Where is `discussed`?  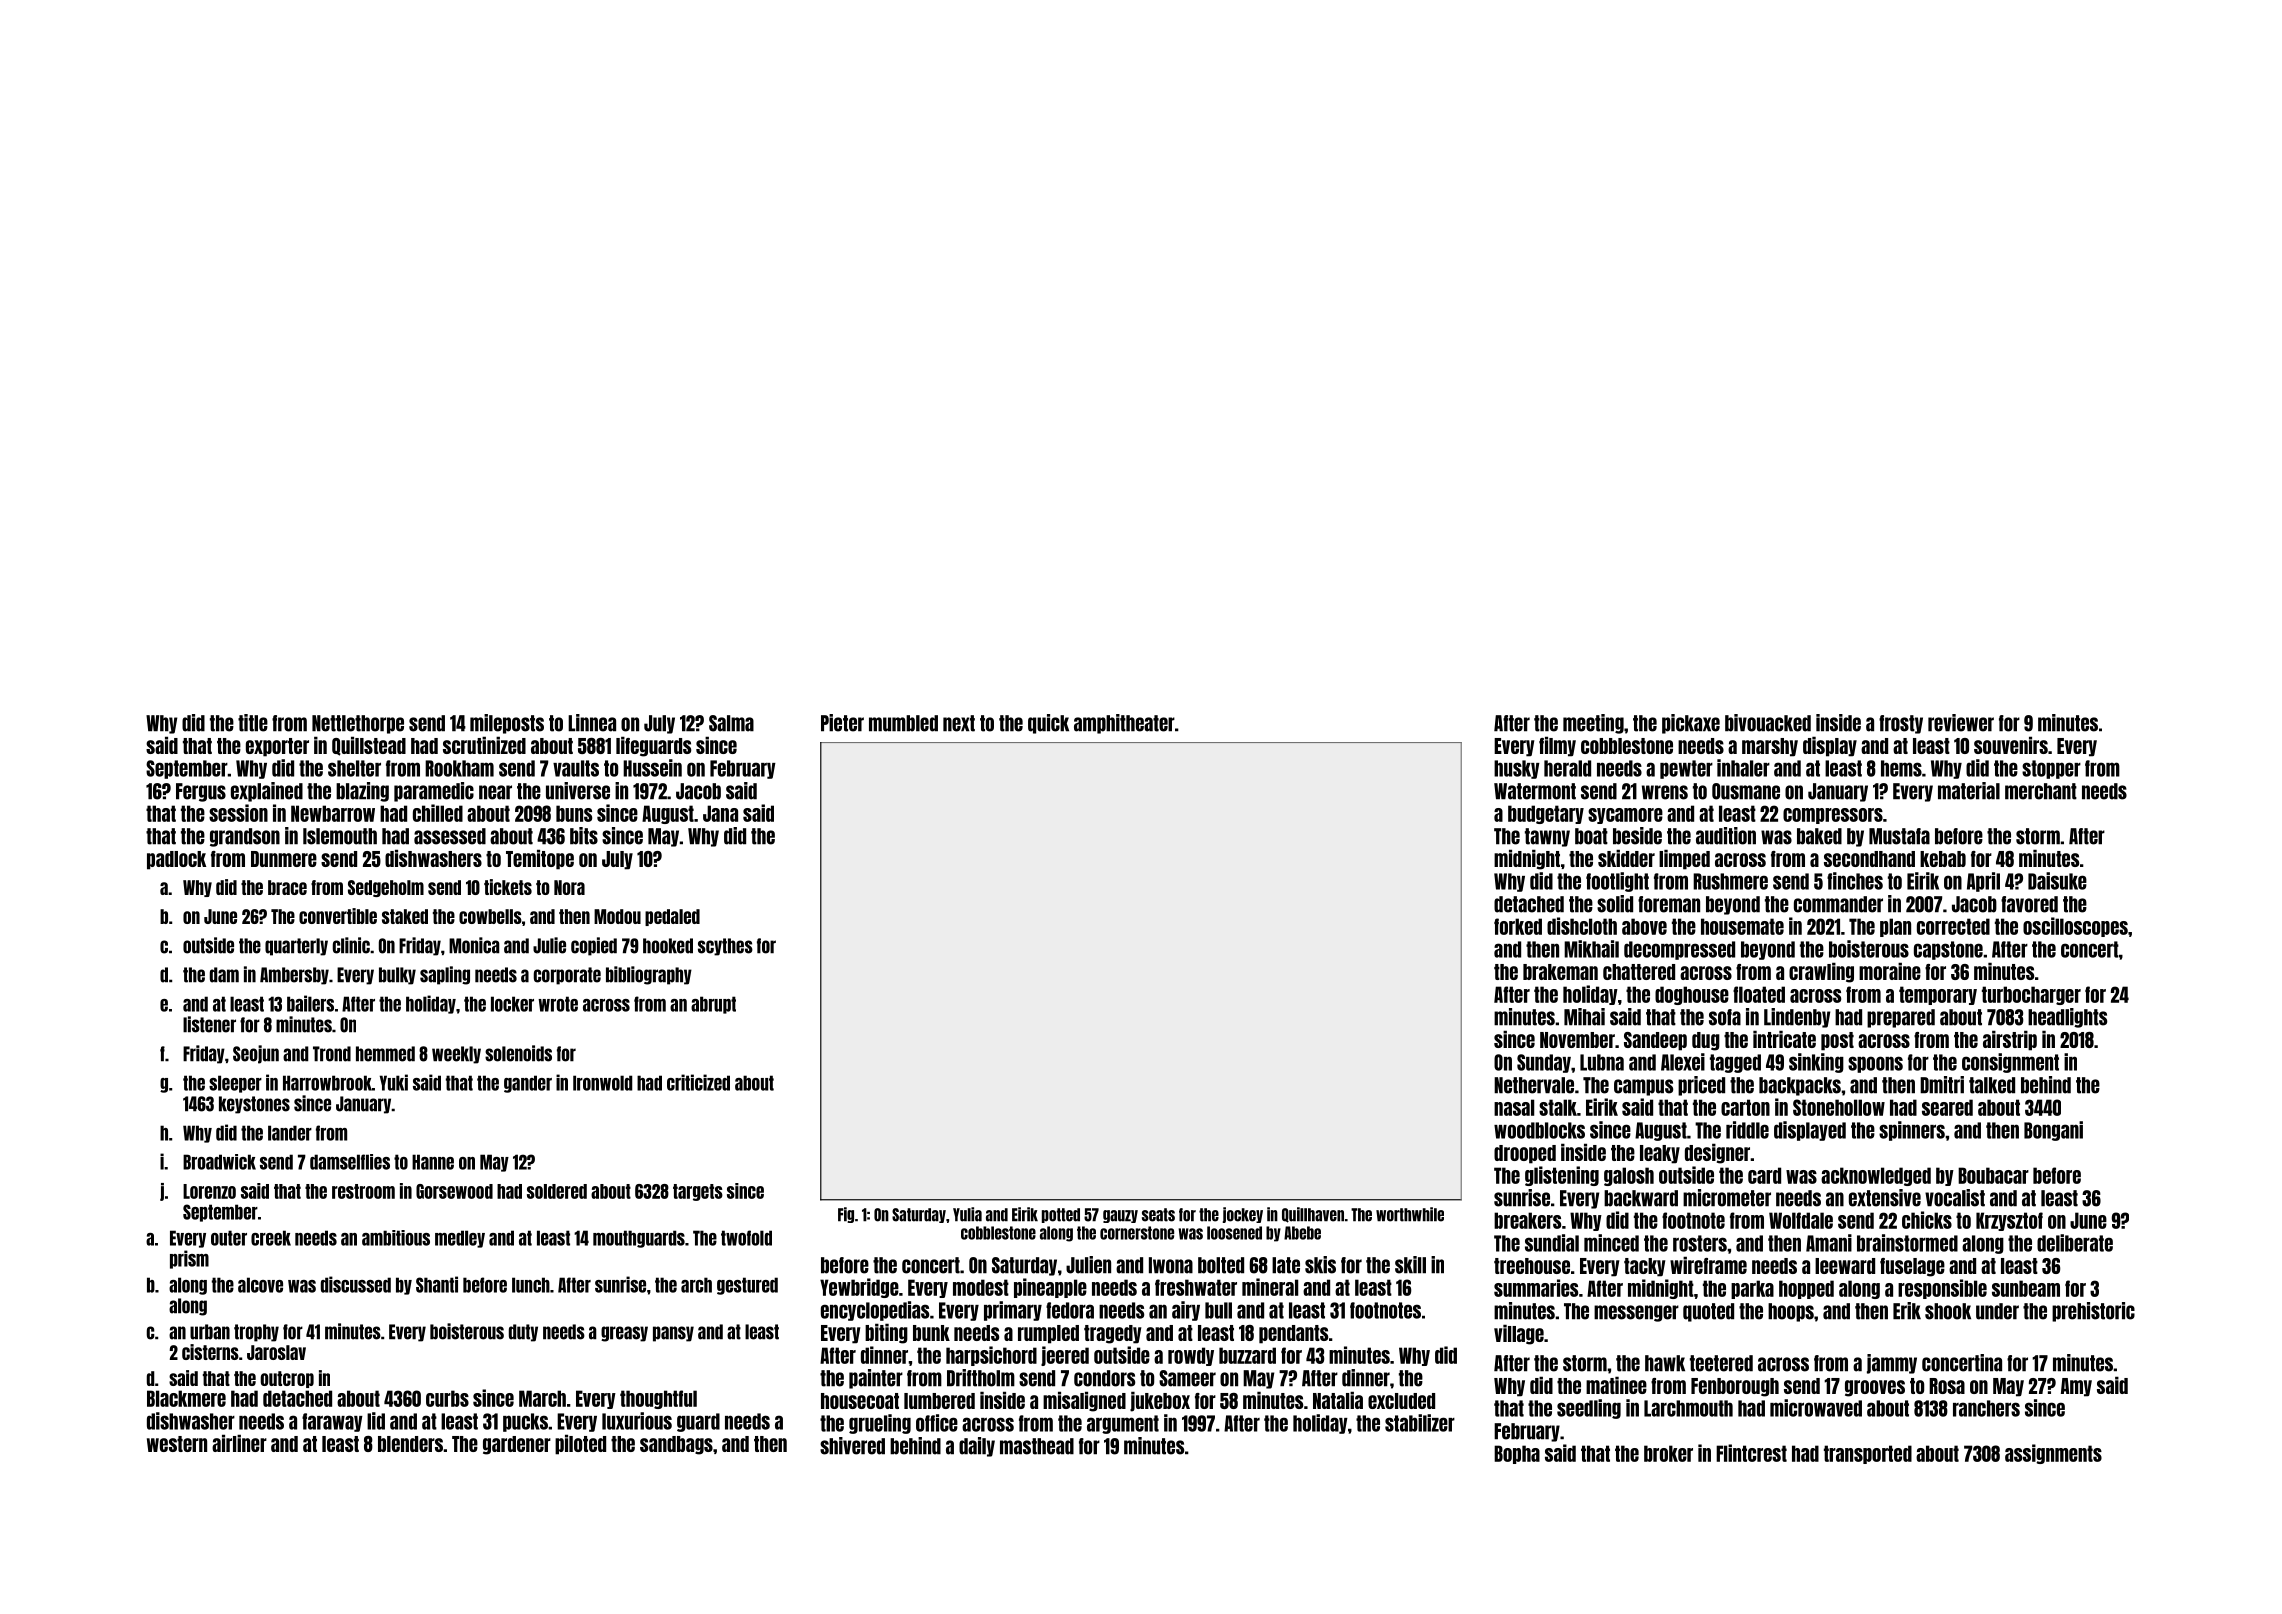 discussed is located at coordinates (356, 1284).
